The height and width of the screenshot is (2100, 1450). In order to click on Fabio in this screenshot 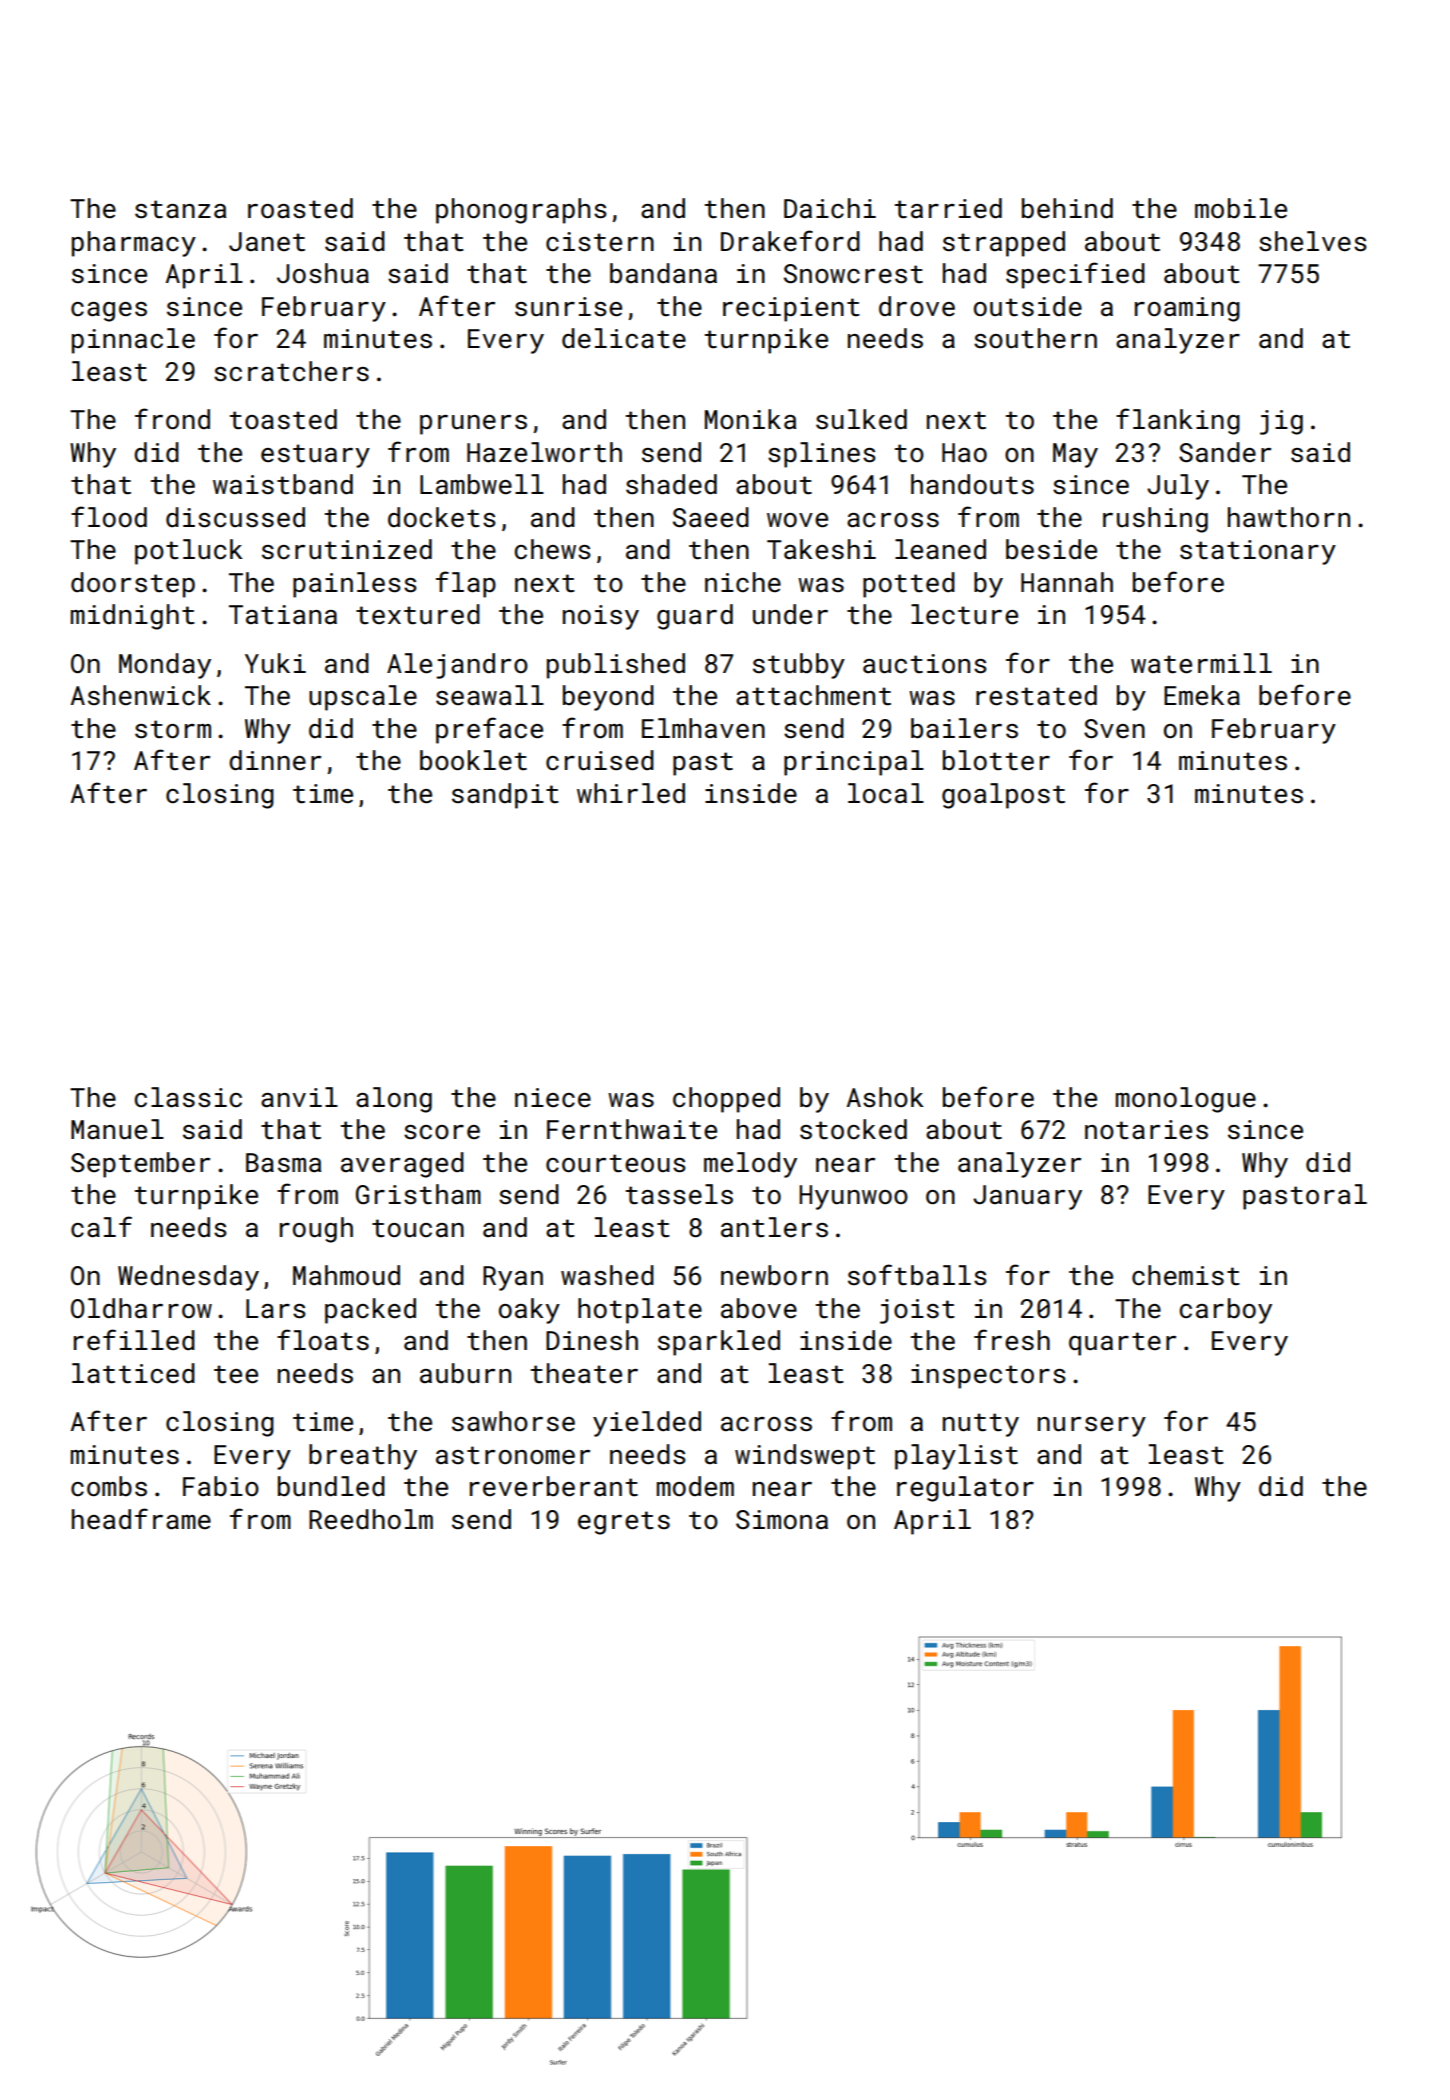, I will do `click(221, 1486)`.
